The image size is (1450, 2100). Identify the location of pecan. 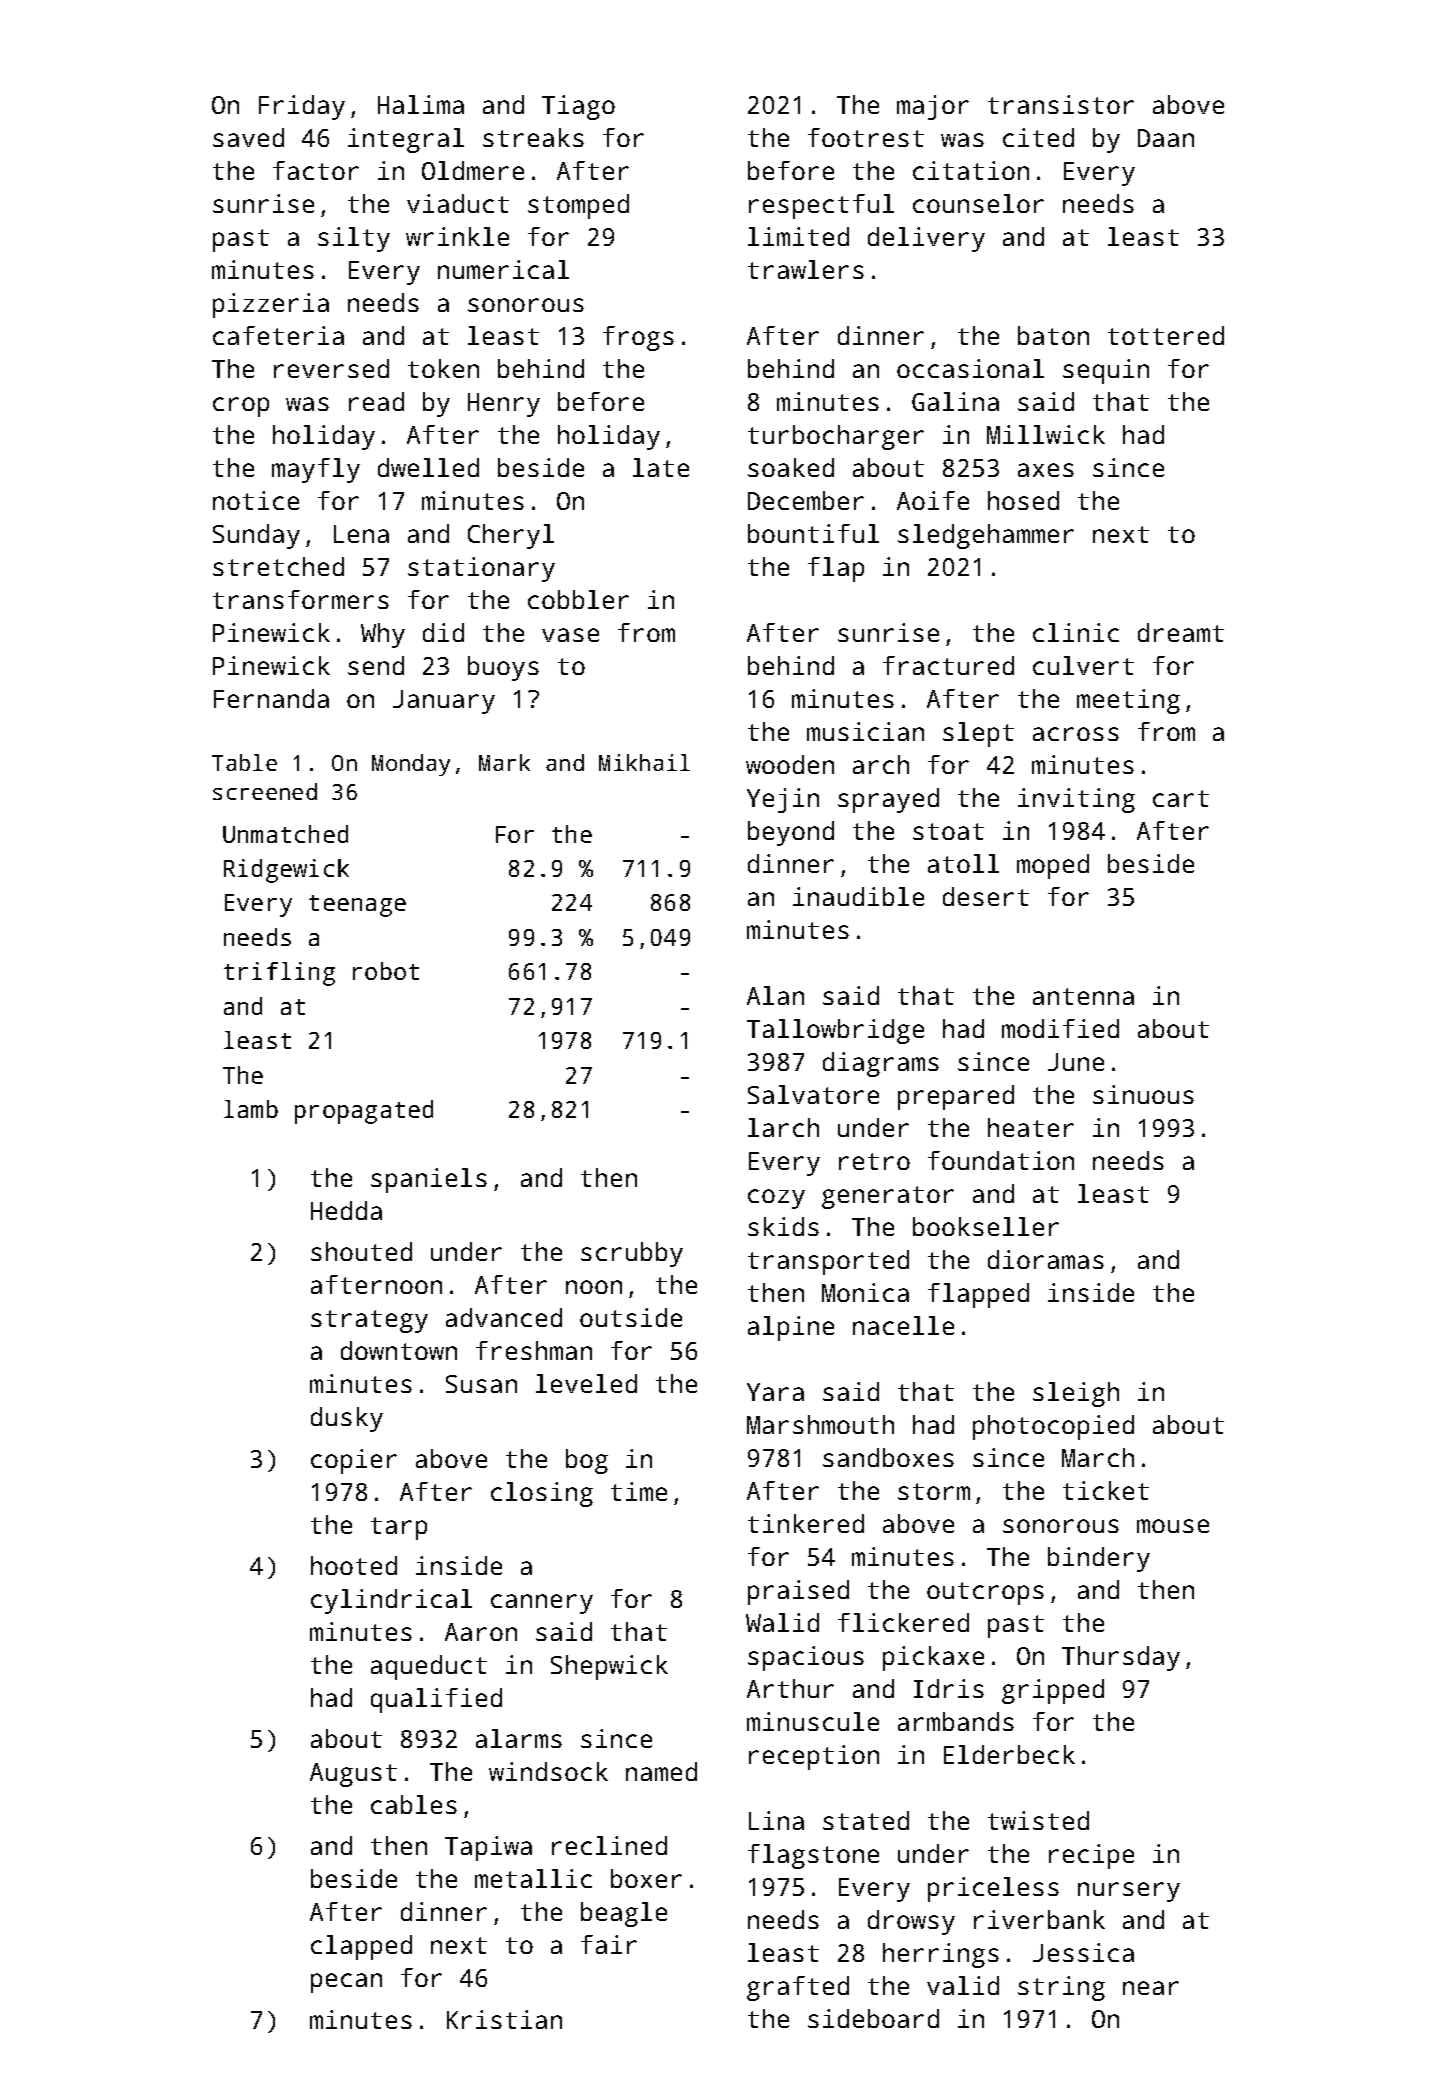
(346, 1983).
